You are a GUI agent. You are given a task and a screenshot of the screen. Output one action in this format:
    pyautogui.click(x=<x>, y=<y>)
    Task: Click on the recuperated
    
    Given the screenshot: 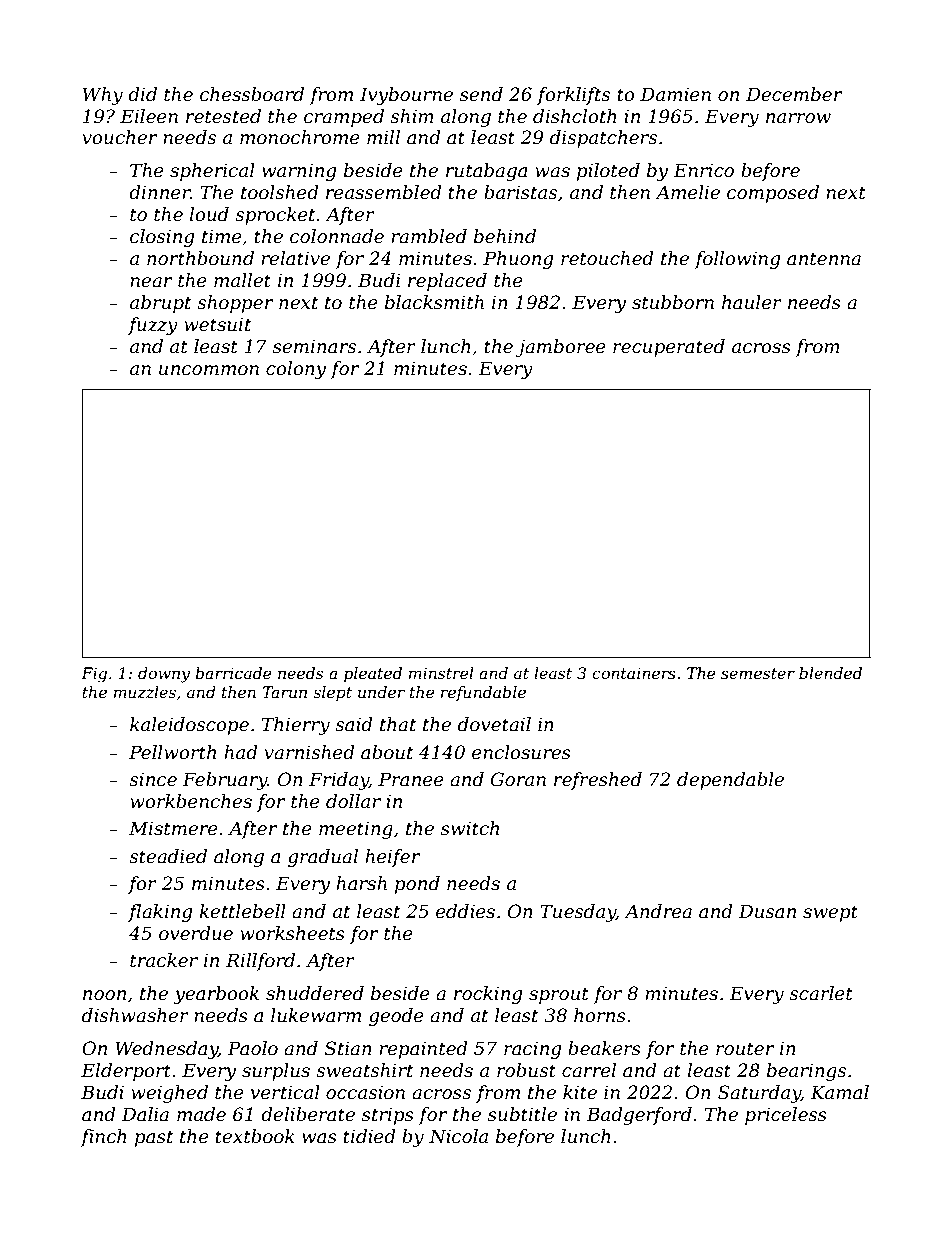 What is the action you would take?
    pyautogui.click(x=669, y=348)
